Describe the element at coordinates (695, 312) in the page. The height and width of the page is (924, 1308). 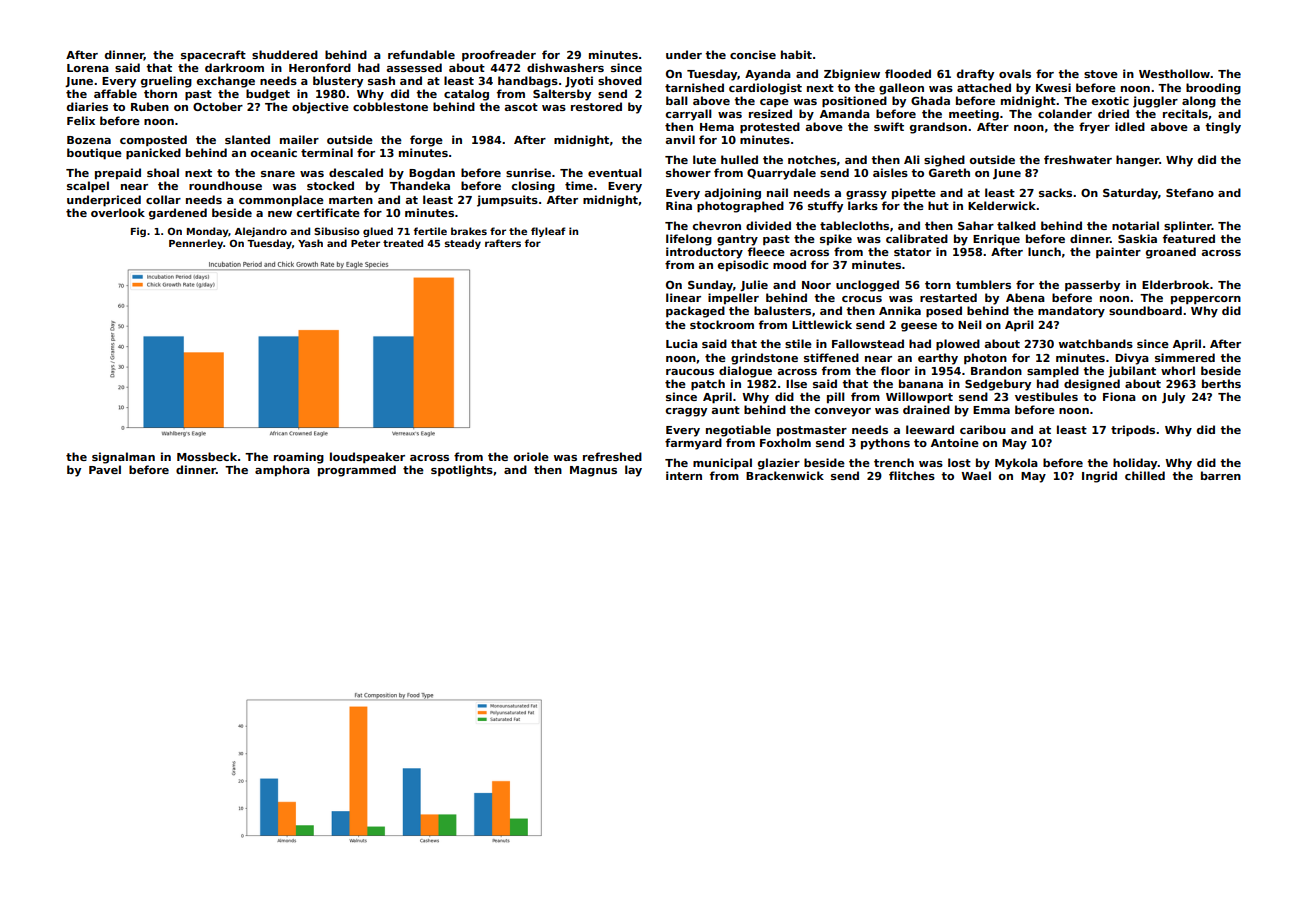
I see `packaged` at that location.
